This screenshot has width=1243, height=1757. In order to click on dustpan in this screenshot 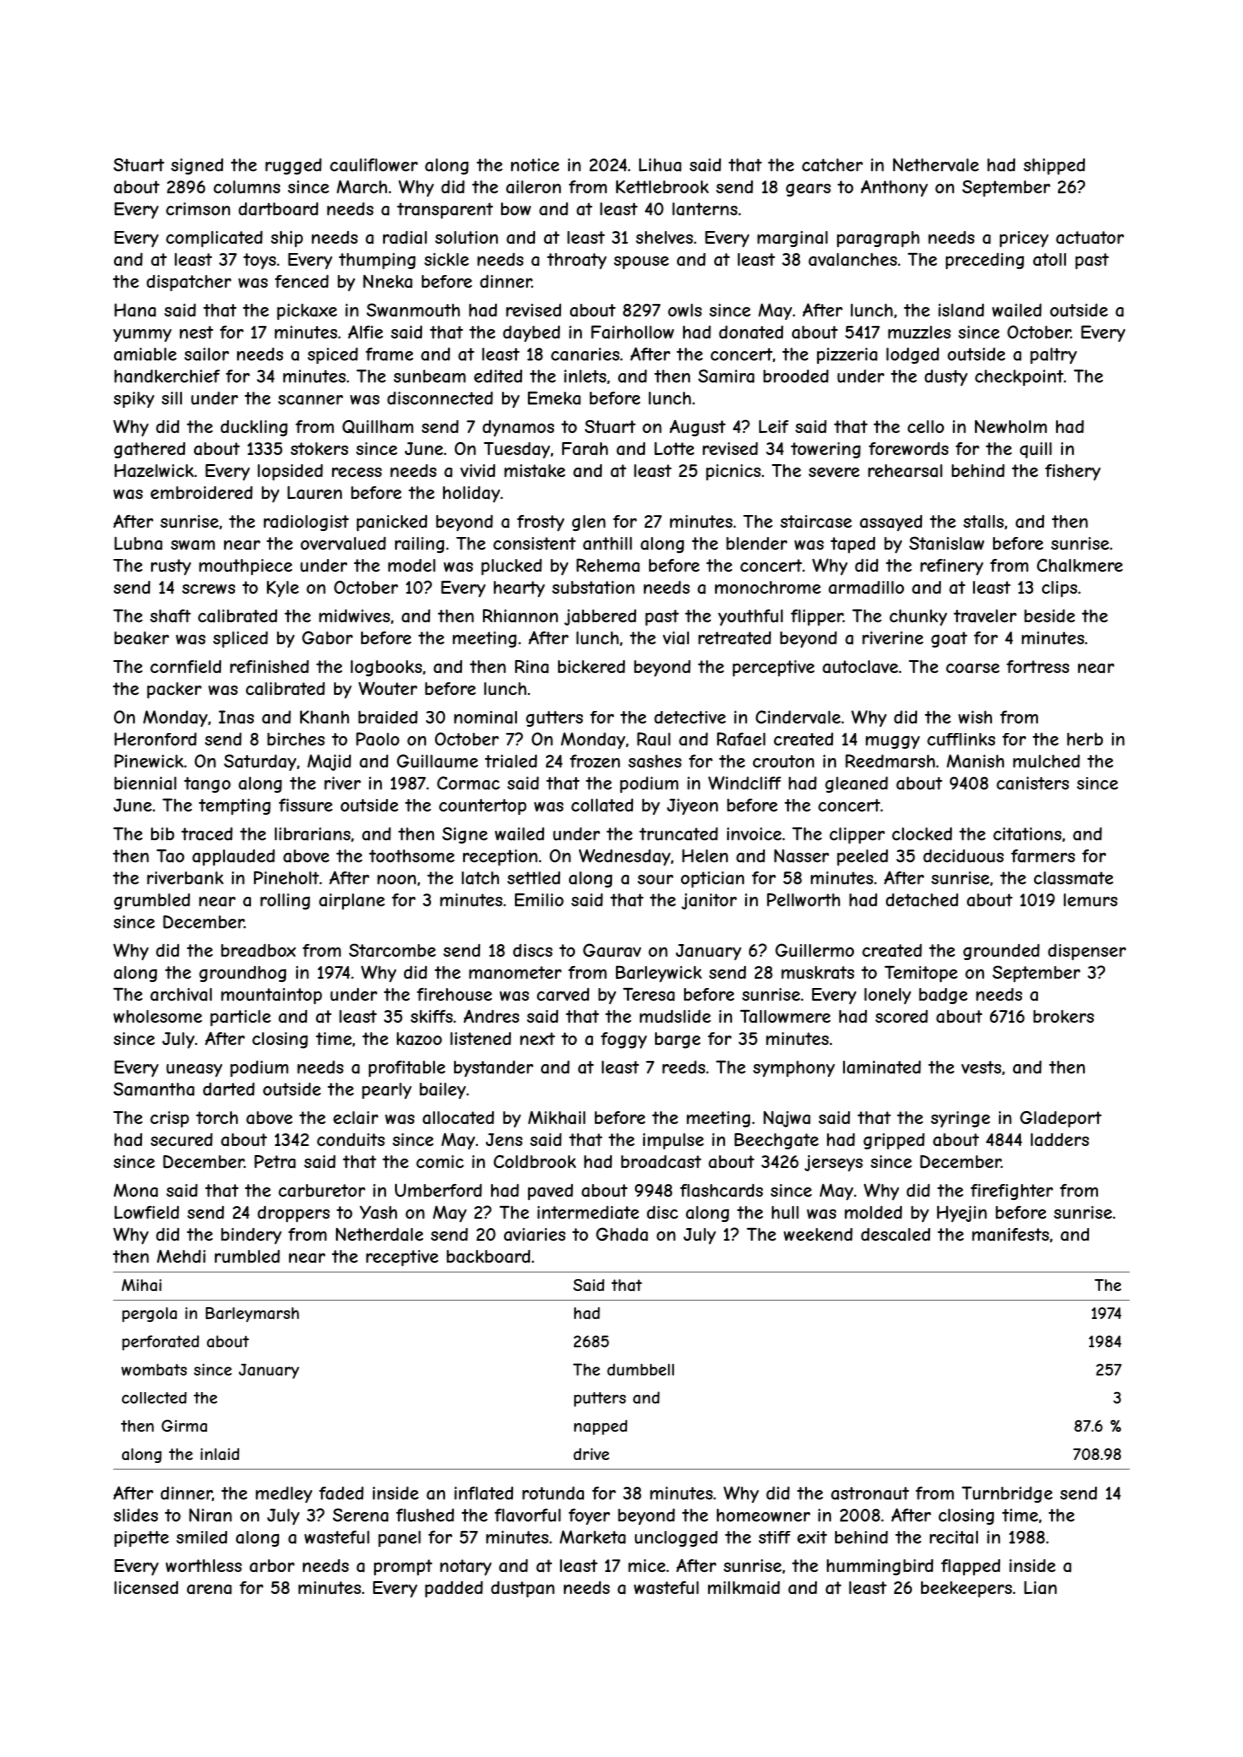, I will do `click(523, 1589)`.
